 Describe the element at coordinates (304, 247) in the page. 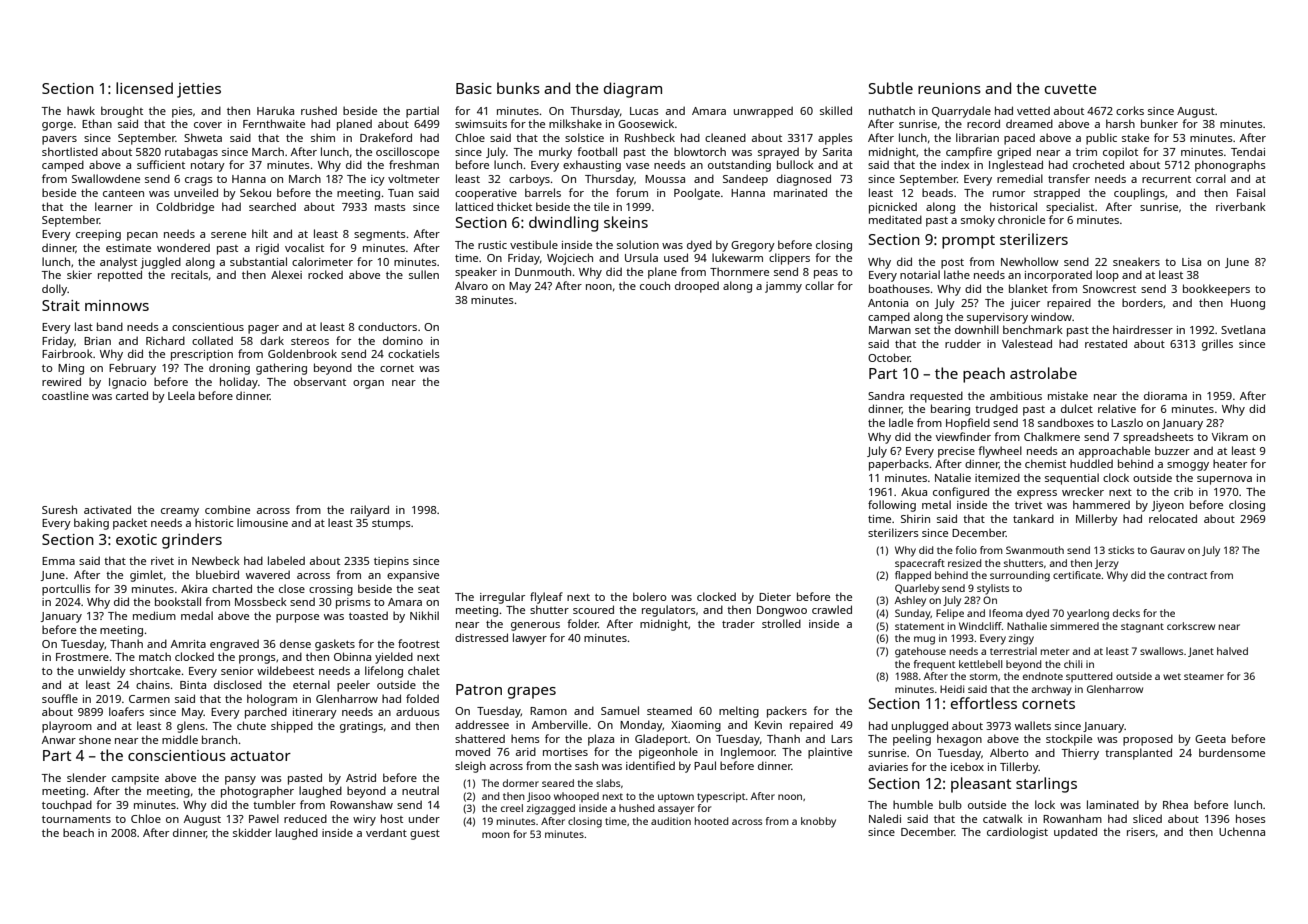

I see `vocalist` at that location.
